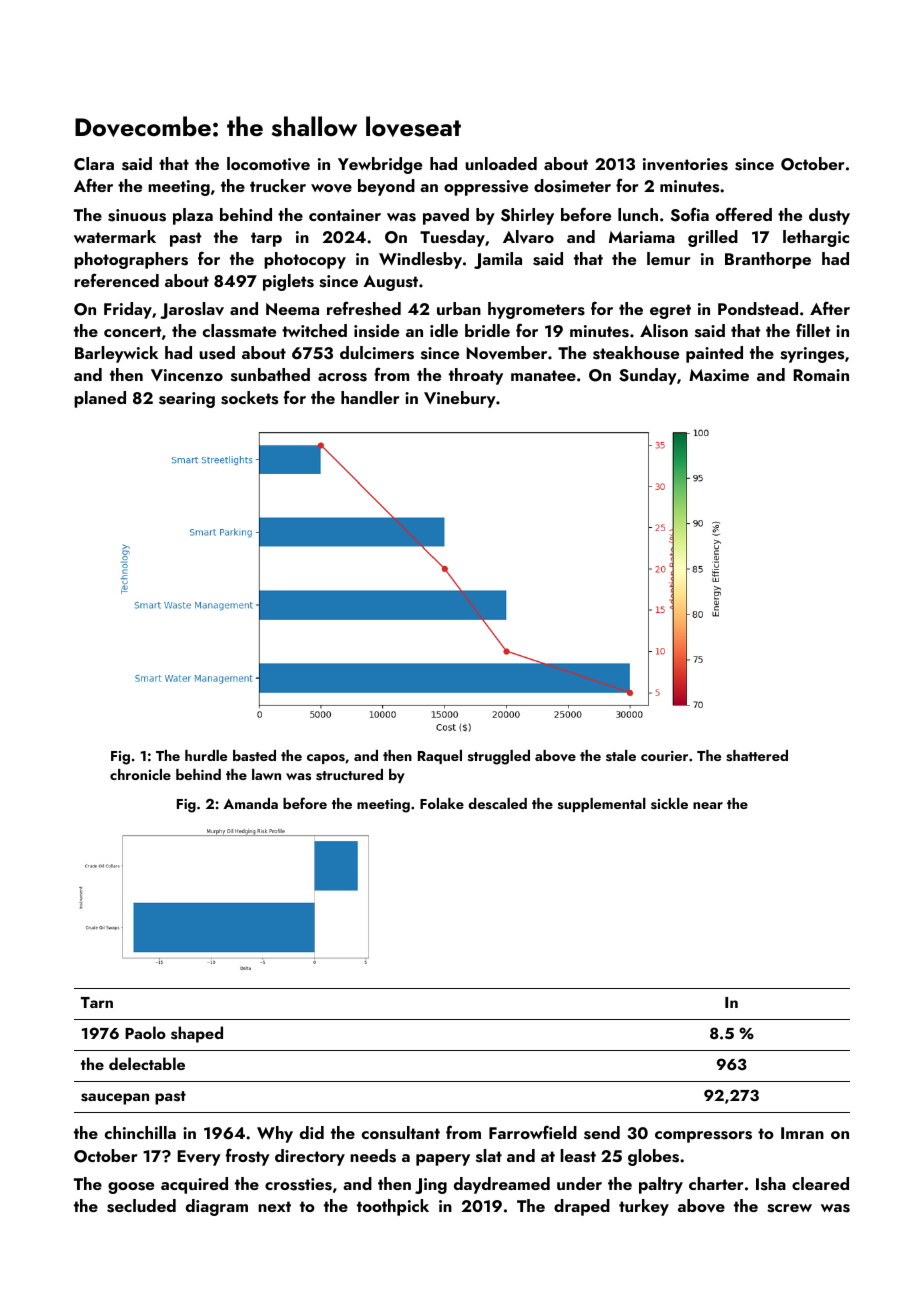  I want to click on Folake, so click(442, 803).
